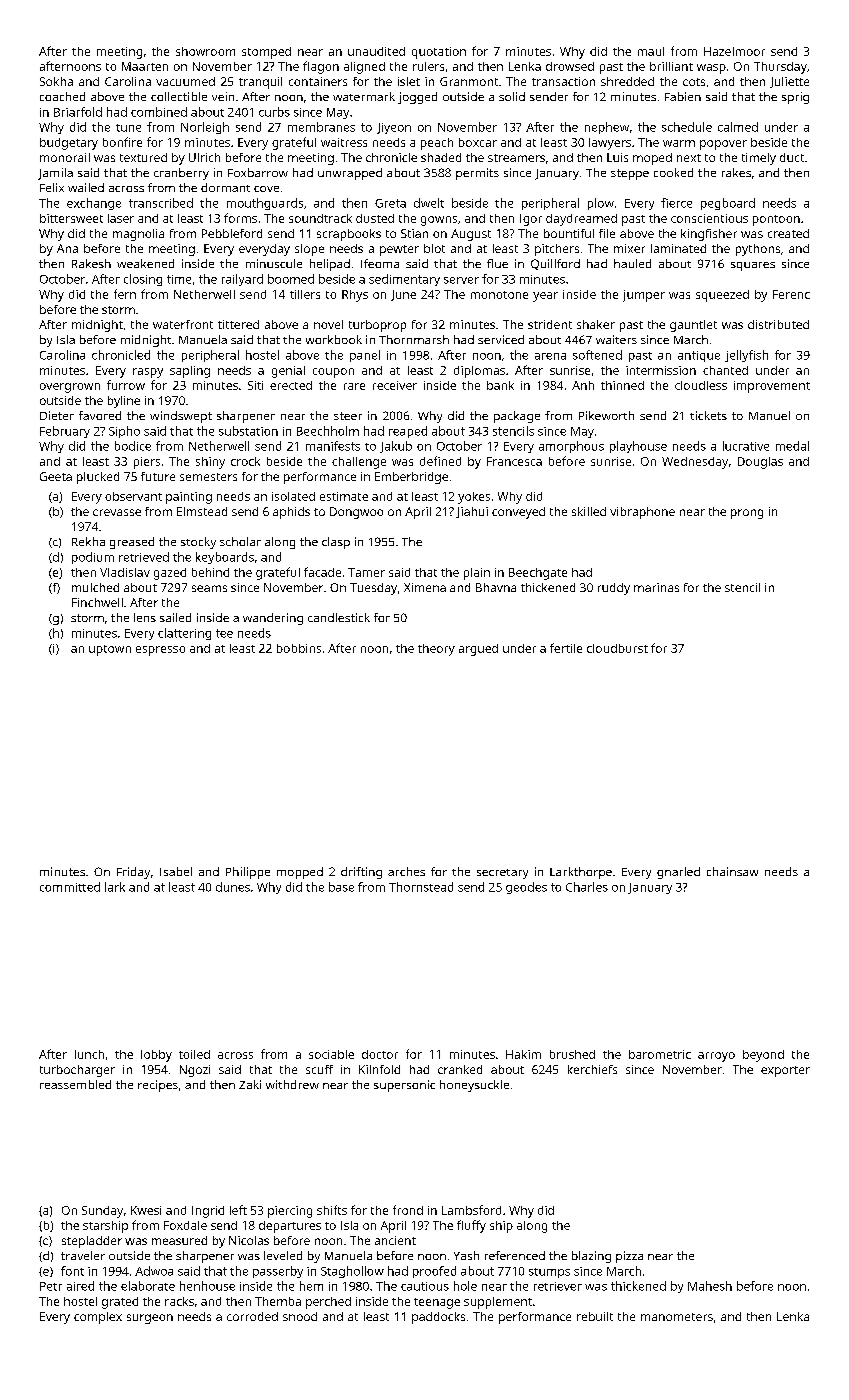 This image has width=849, height=1400. I want to click on complex, so click(98, 1318).
